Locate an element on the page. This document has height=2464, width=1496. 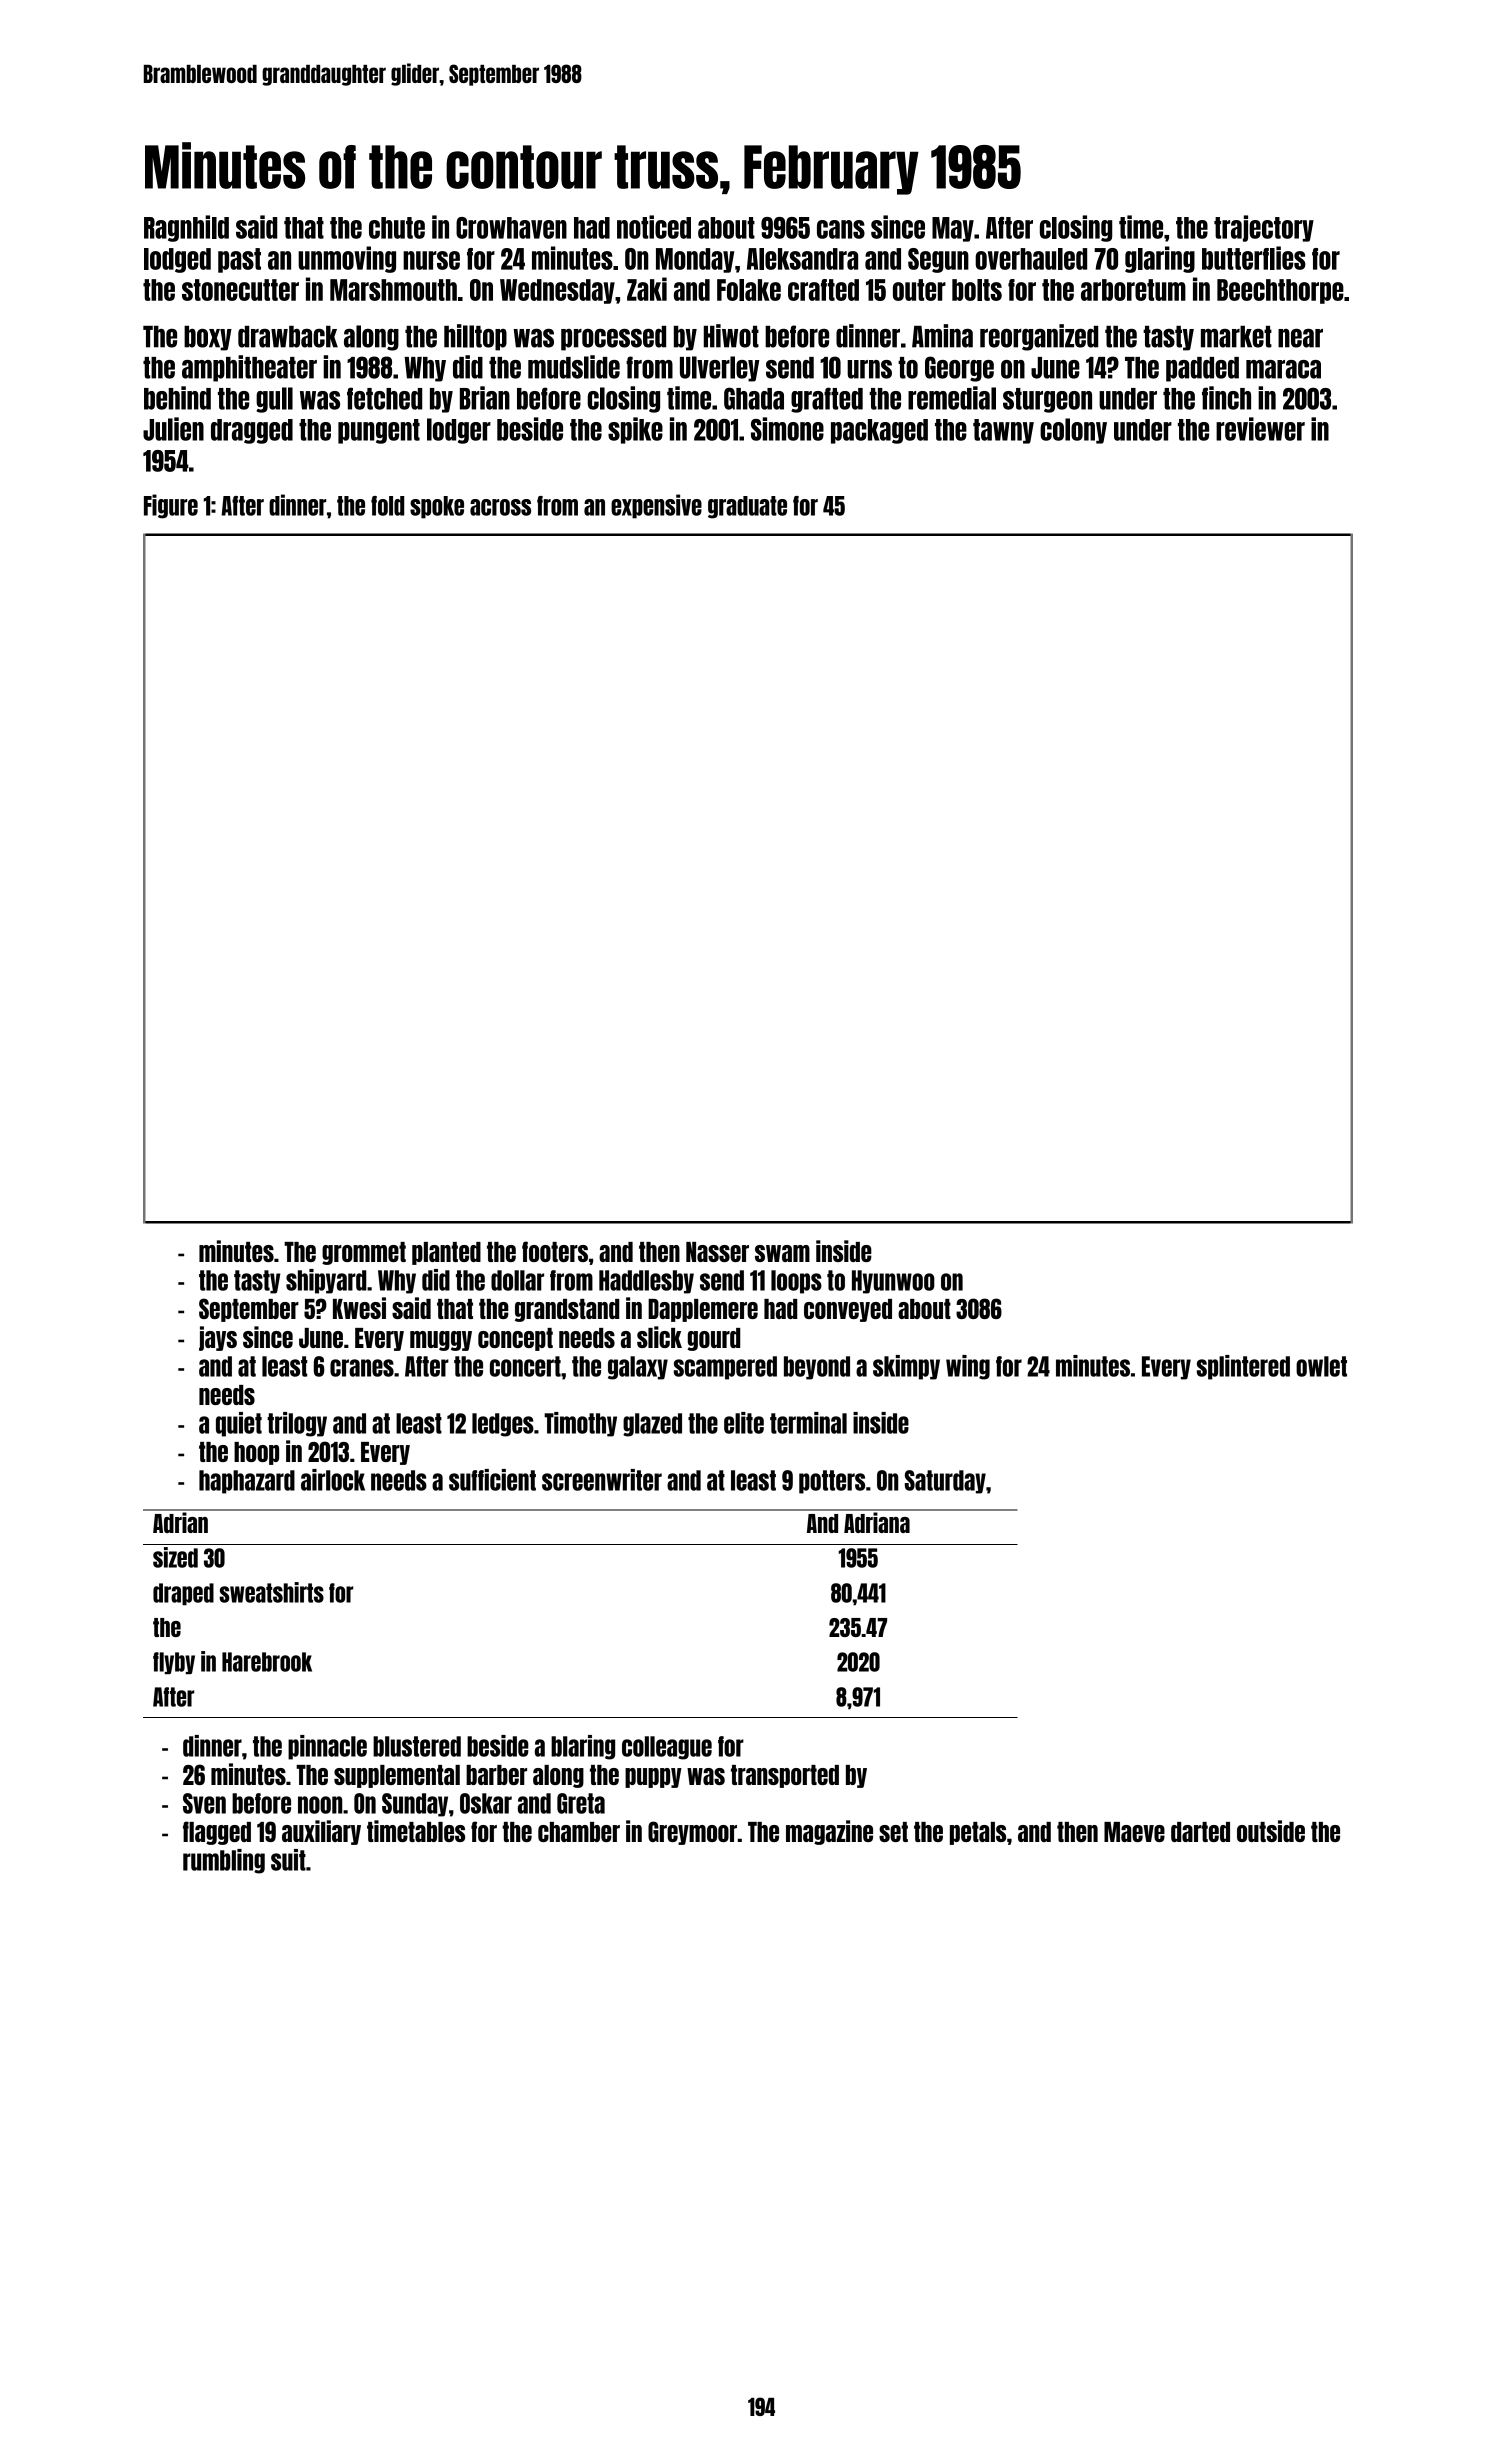
Figure is located at coordinates (171, 506).
